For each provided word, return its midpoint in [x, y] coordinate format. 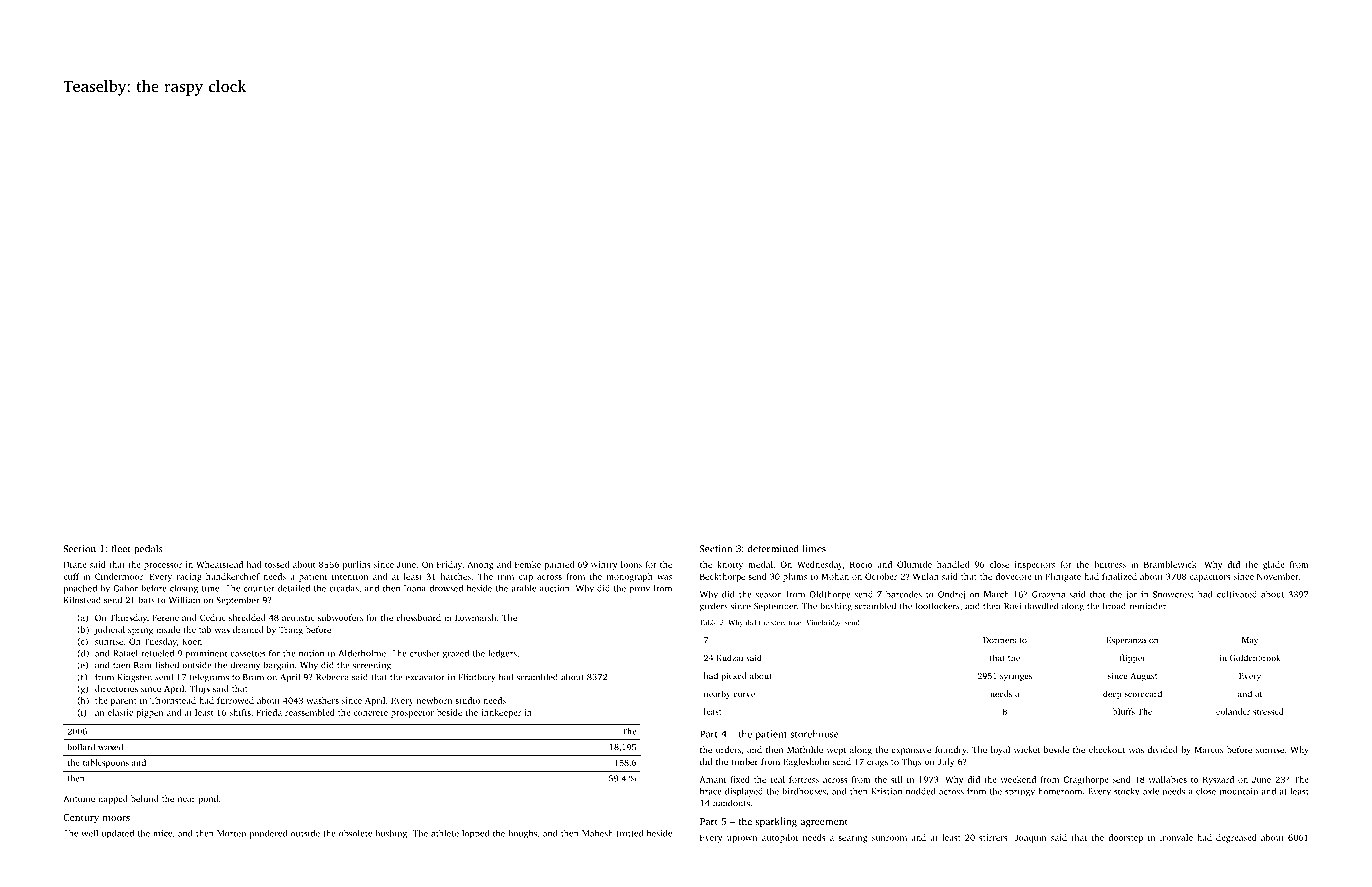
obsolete [355, 833]
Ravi [1012, 606]
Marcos [1209, 750]
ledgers [502, 654]
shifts [240, 712]
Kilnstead [82, 600]
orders [728, 749]
